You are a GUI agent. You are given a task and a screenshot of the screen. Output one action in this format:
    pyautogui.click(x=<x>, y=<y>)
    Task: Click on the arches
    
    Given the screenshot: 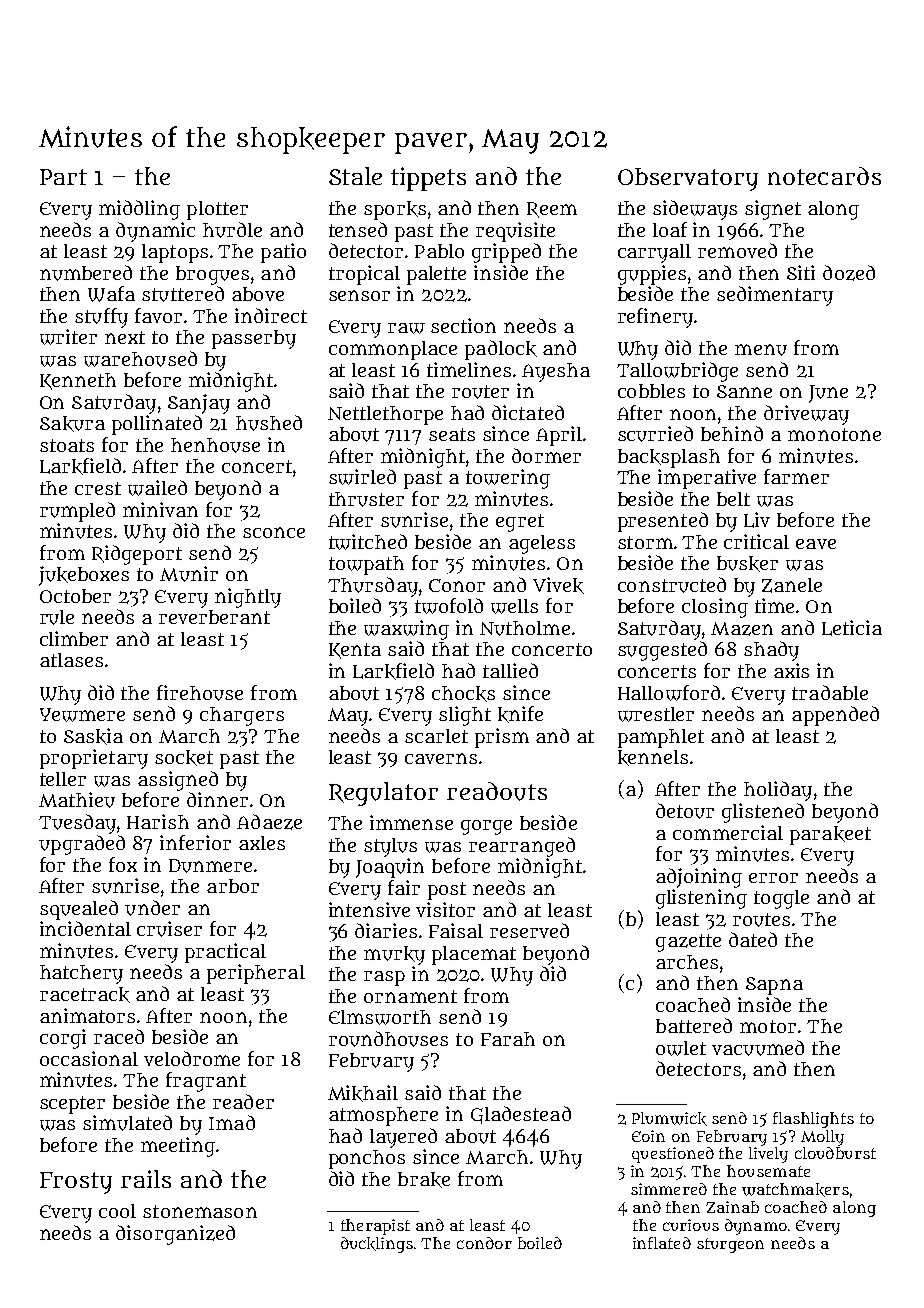 What is the action you would take?
    pyautogui.click(x=687, y=962)
